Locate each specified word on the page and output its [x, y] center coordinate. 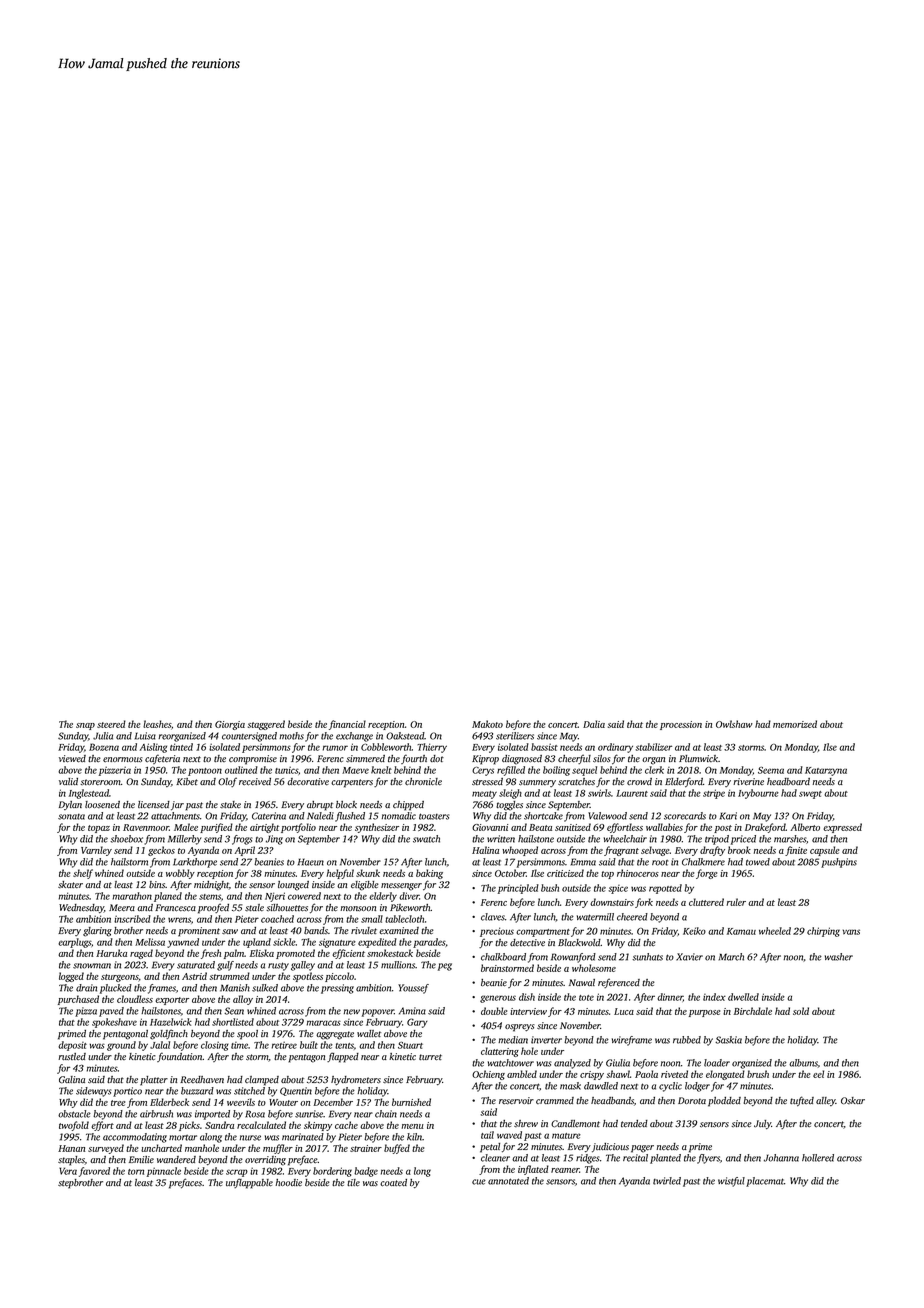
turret [430, 1057]
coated [393, 1183]
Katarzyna [826, 771]
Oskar [853, 1100]
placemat [765, 1182]
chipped [408, 806]
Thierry [432, 748]
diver [409, 896]
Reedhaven [202, 1080]
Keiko [694, 931]
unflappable [249, 1183]
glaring [97, 932]
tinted [181, 747]
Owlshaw [734, 724]
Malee [186, 827]
